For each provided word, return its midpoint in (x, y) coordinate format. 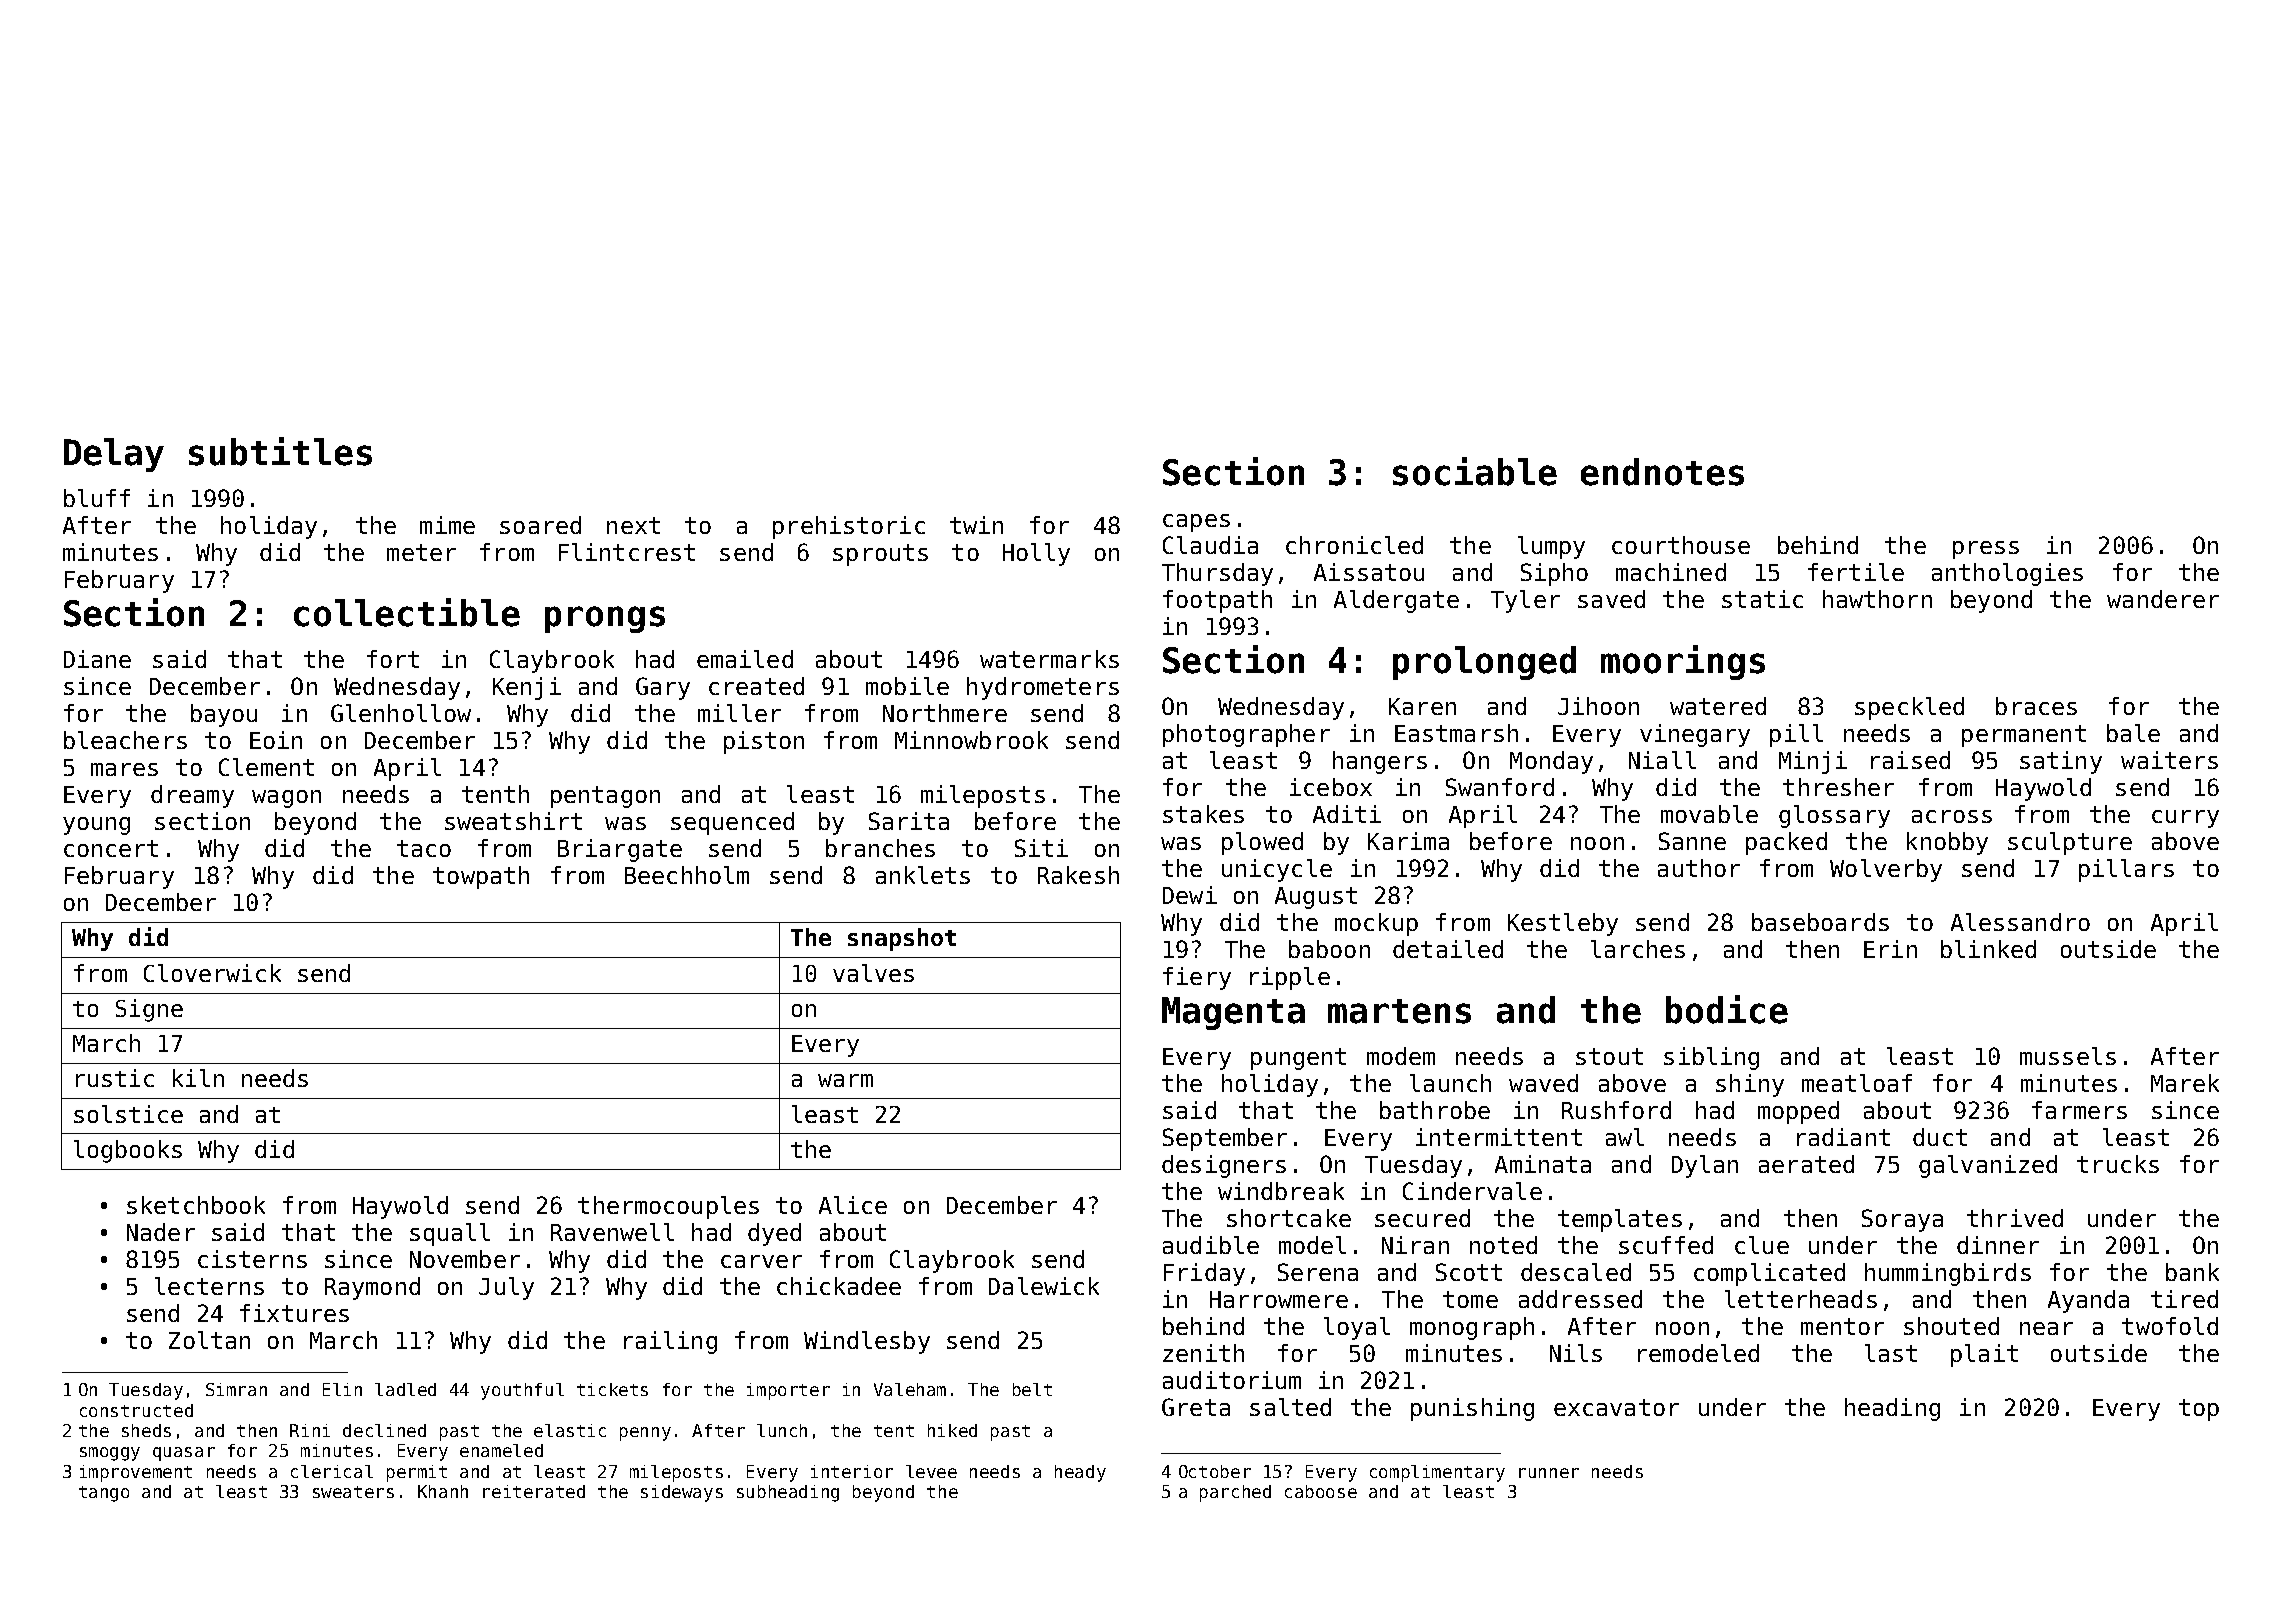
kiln (198, 1078)
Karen (1422, 706)
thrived (2015, 1218)
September (1225, 1139)
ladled (405, 1389)
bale (2133, 733)
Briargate (620, 850)
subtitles (280, 451)
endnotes (1662, 472)
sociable (1475, 471)
